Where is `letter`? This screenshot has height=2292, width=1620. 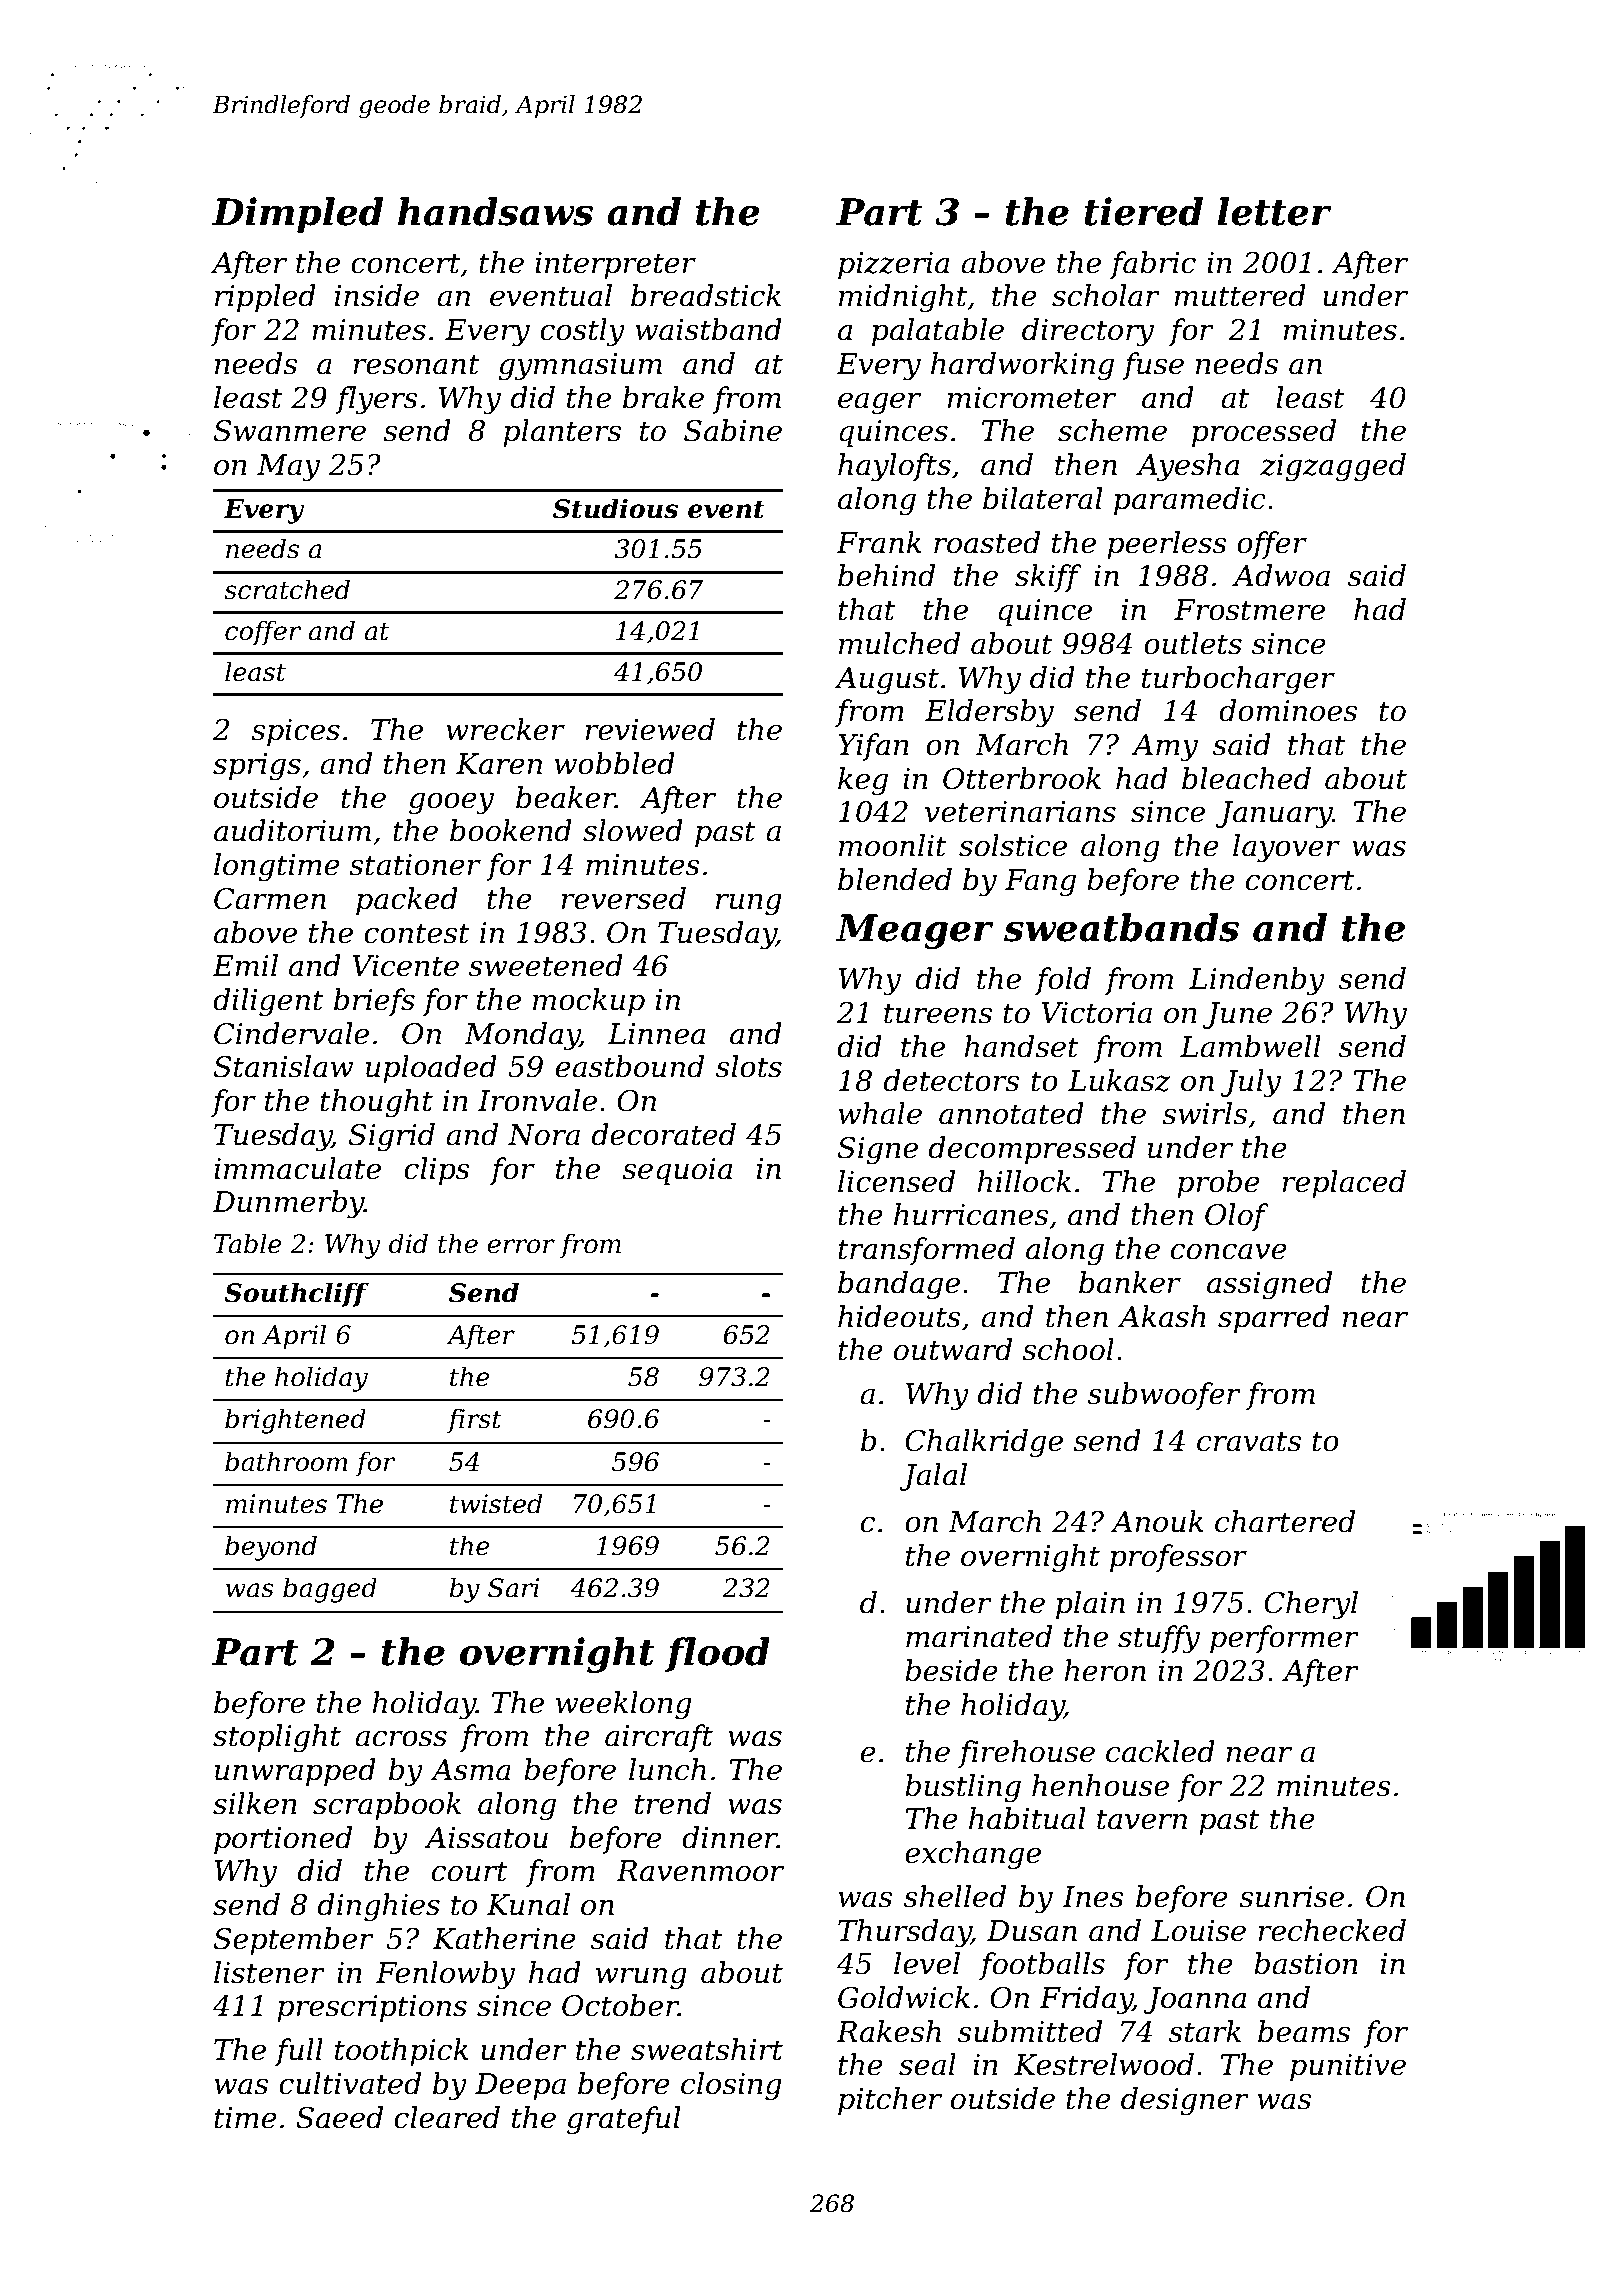
letter is located at coordinates (1274, 211).
